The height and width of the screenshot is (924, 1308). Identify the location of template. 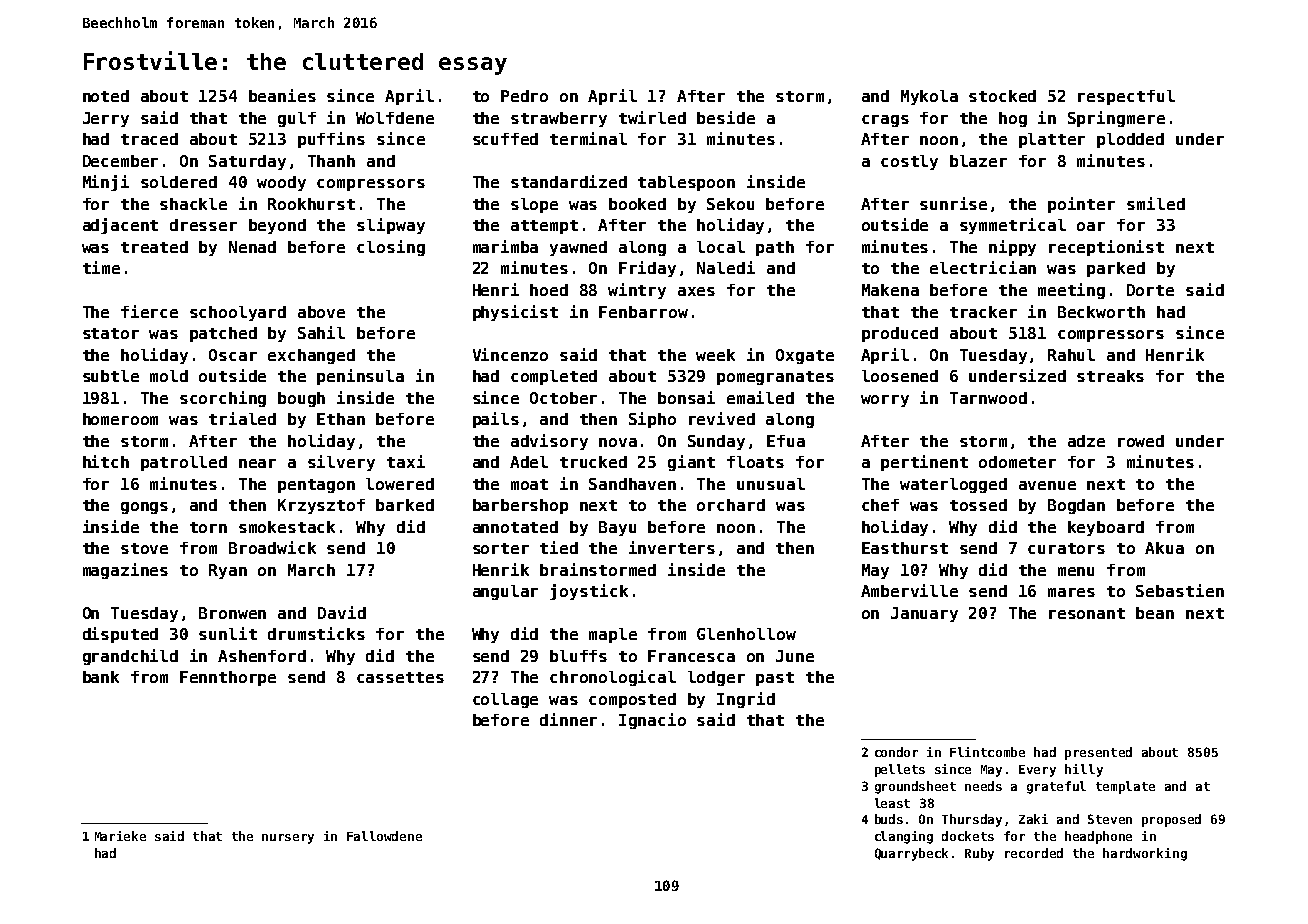
(1125, 787).
